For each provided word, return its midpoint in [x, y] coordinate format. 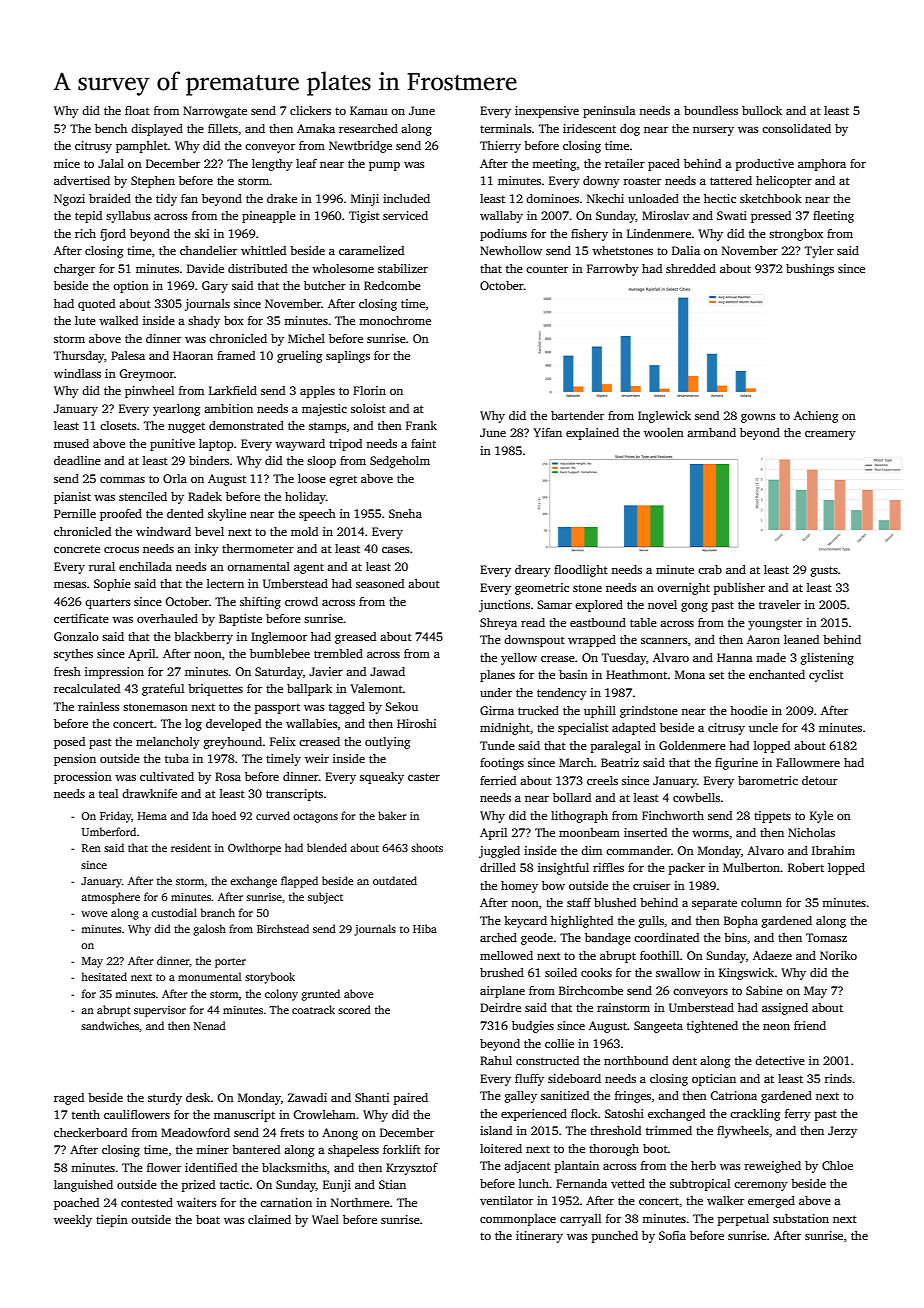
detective [780, 1060]
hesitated [104, 976]
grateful [163, 690]
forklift [402, 1149]
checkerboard [90, 1132]
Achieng [816, 417]
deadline [77, 460]
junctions [504, 606]
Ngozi [69, 200]
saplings [348, 357]
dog [630, 130]
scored [354, 1009]
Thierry [500, 147]
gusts [824, 571]
